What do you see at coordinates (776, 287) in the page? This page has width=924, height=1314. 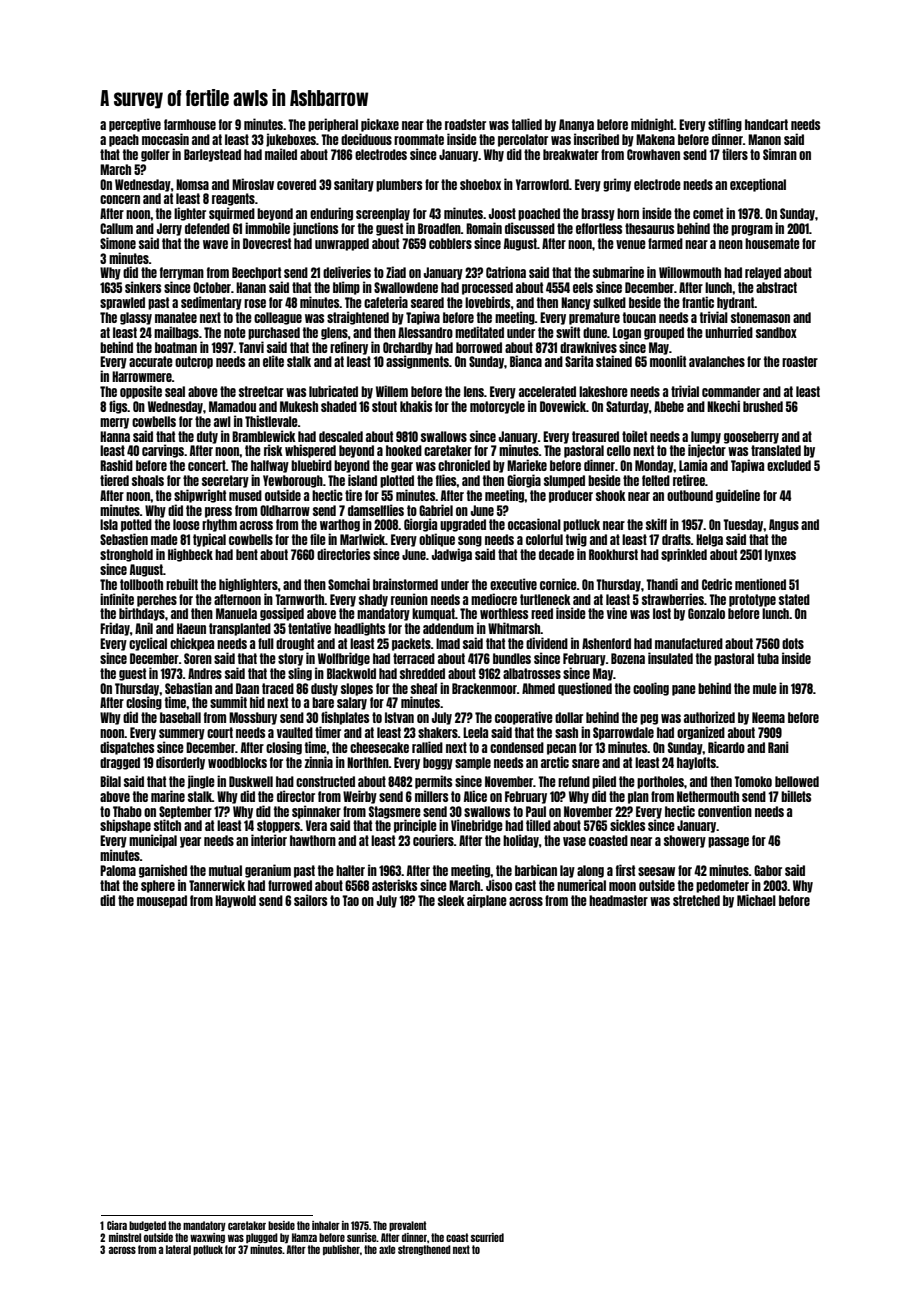 I see `abstract` at bounding box center [776, 287].
